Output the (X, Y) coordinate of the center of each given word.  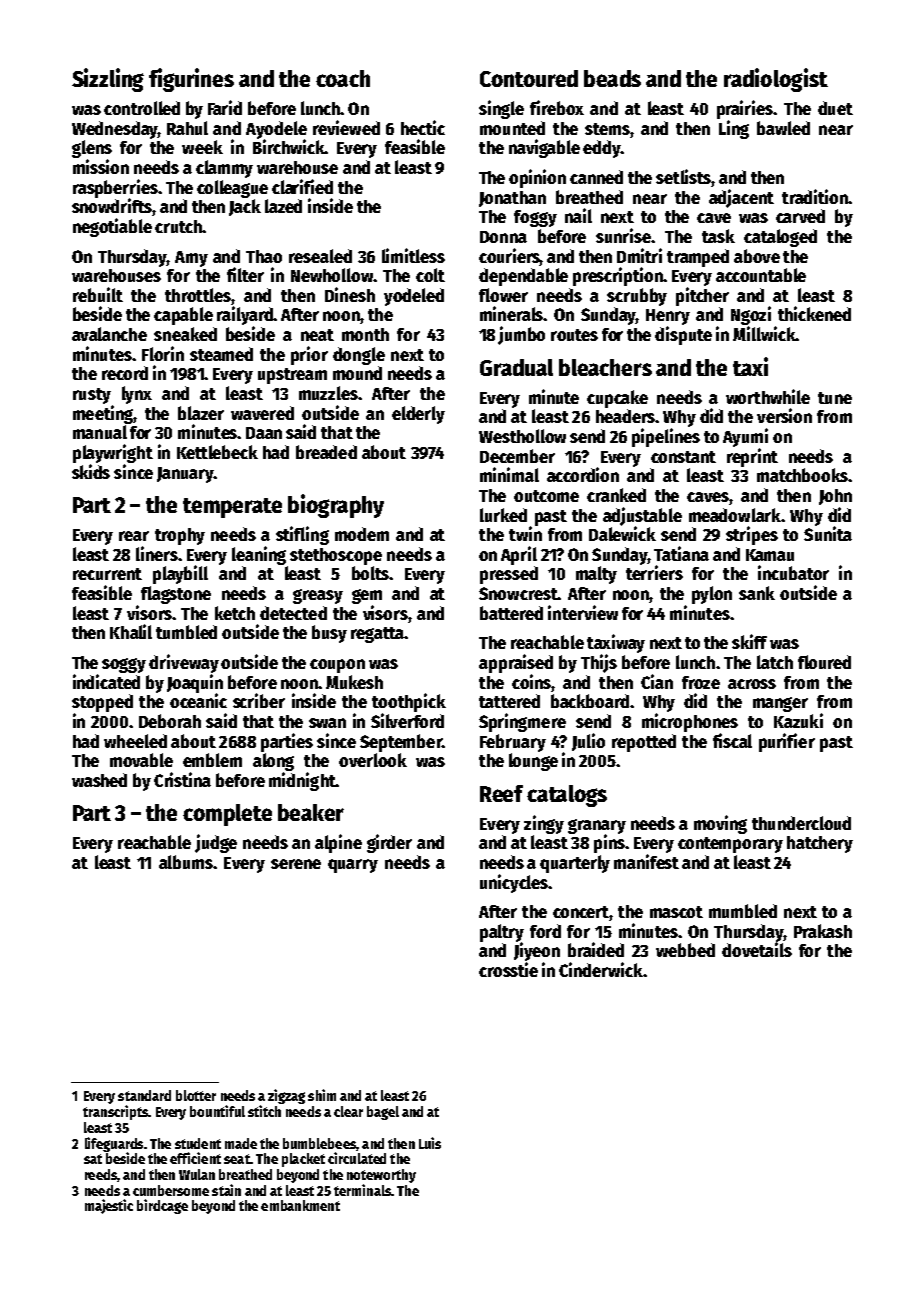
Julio (588, 742)
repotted (644, 743)
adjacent (741, 198)
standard (144, 1095)
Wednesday (115, 130)
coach (343, 78)
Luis (430, 1143)
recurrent (107, 574)
